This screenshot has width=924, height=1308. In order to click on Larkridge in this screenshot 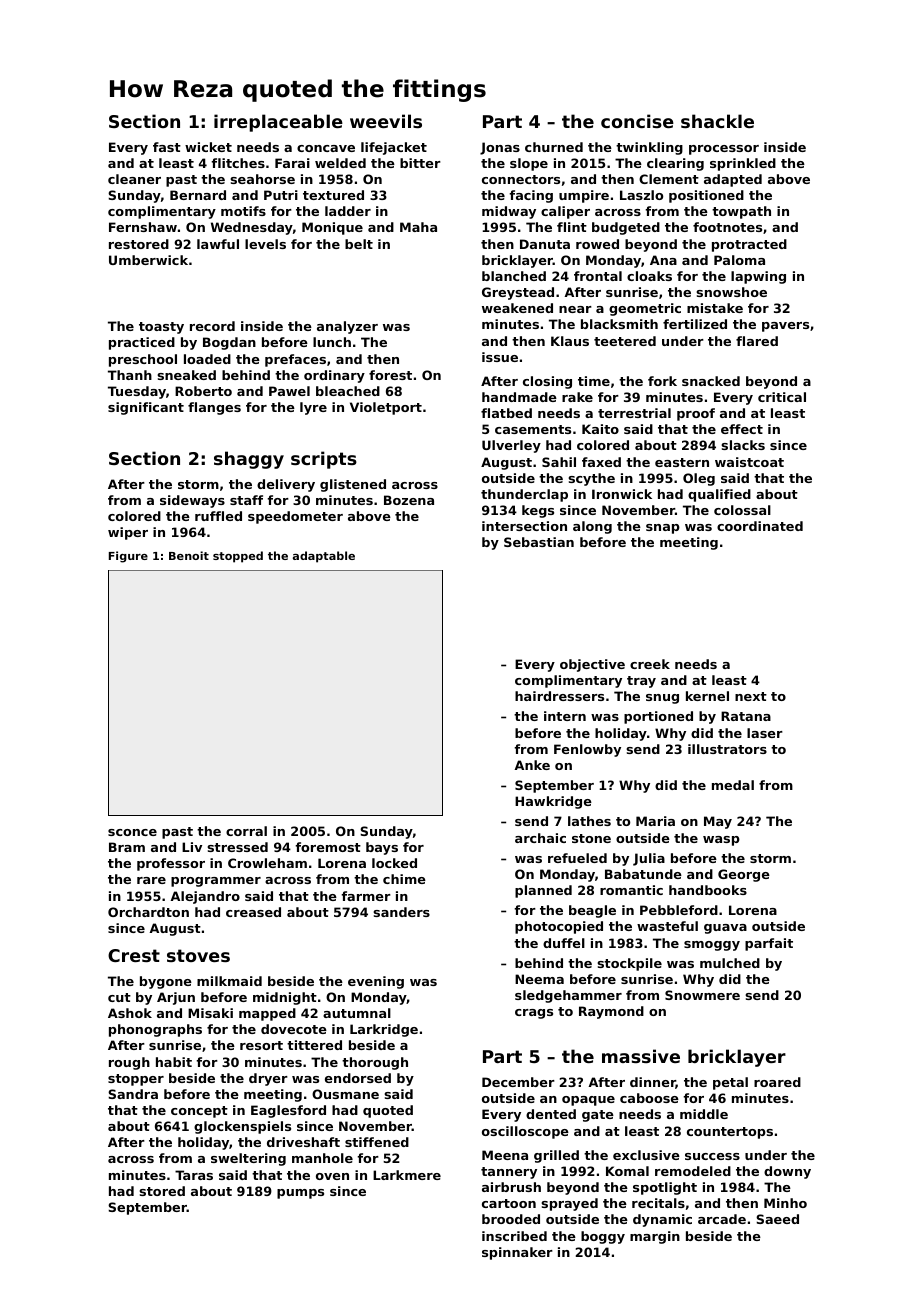, I will do `click(384, 1030)`.
